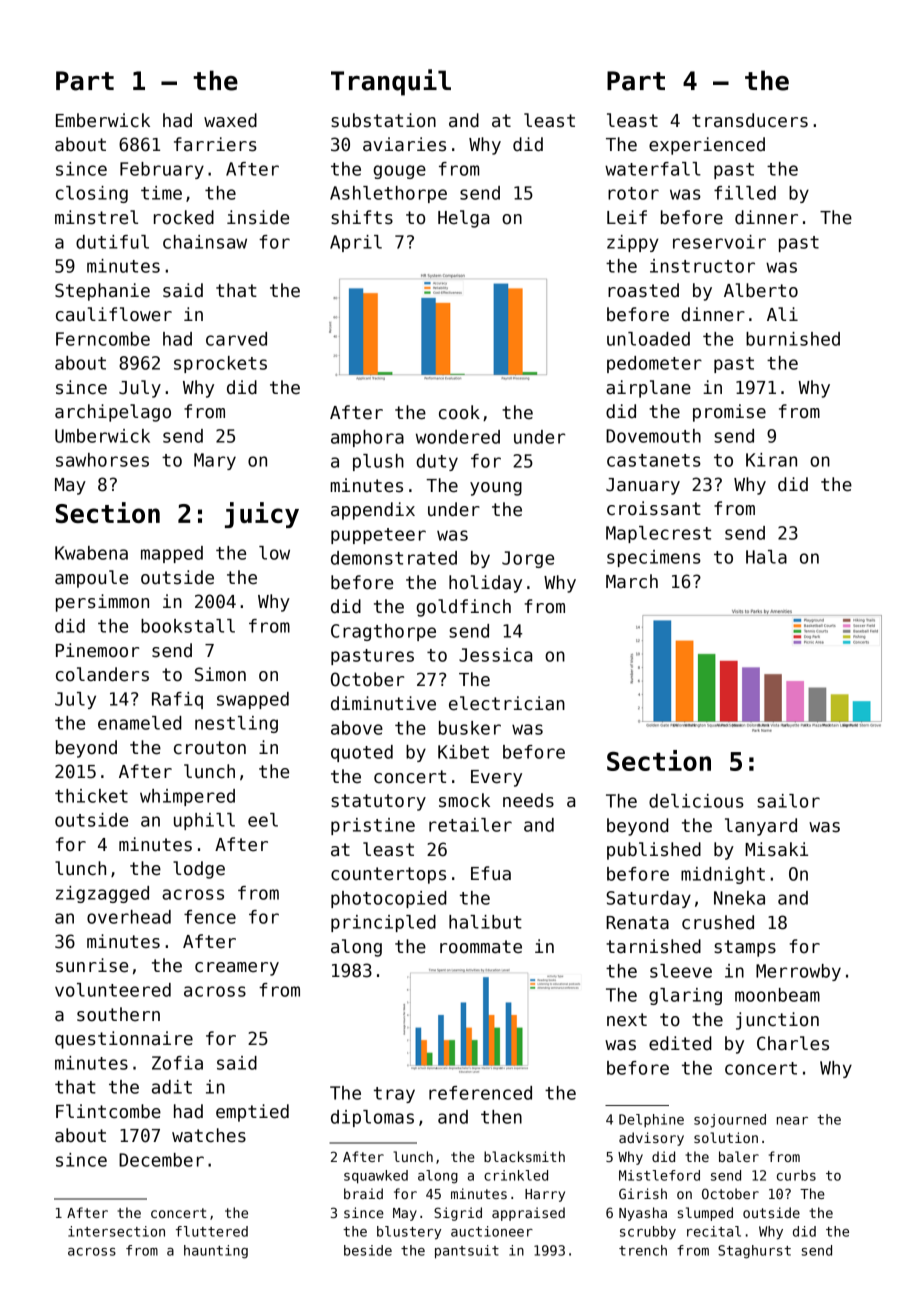  Describe the element at coordinates (394, 558) in the image. I see `demonstrated` at that location.
